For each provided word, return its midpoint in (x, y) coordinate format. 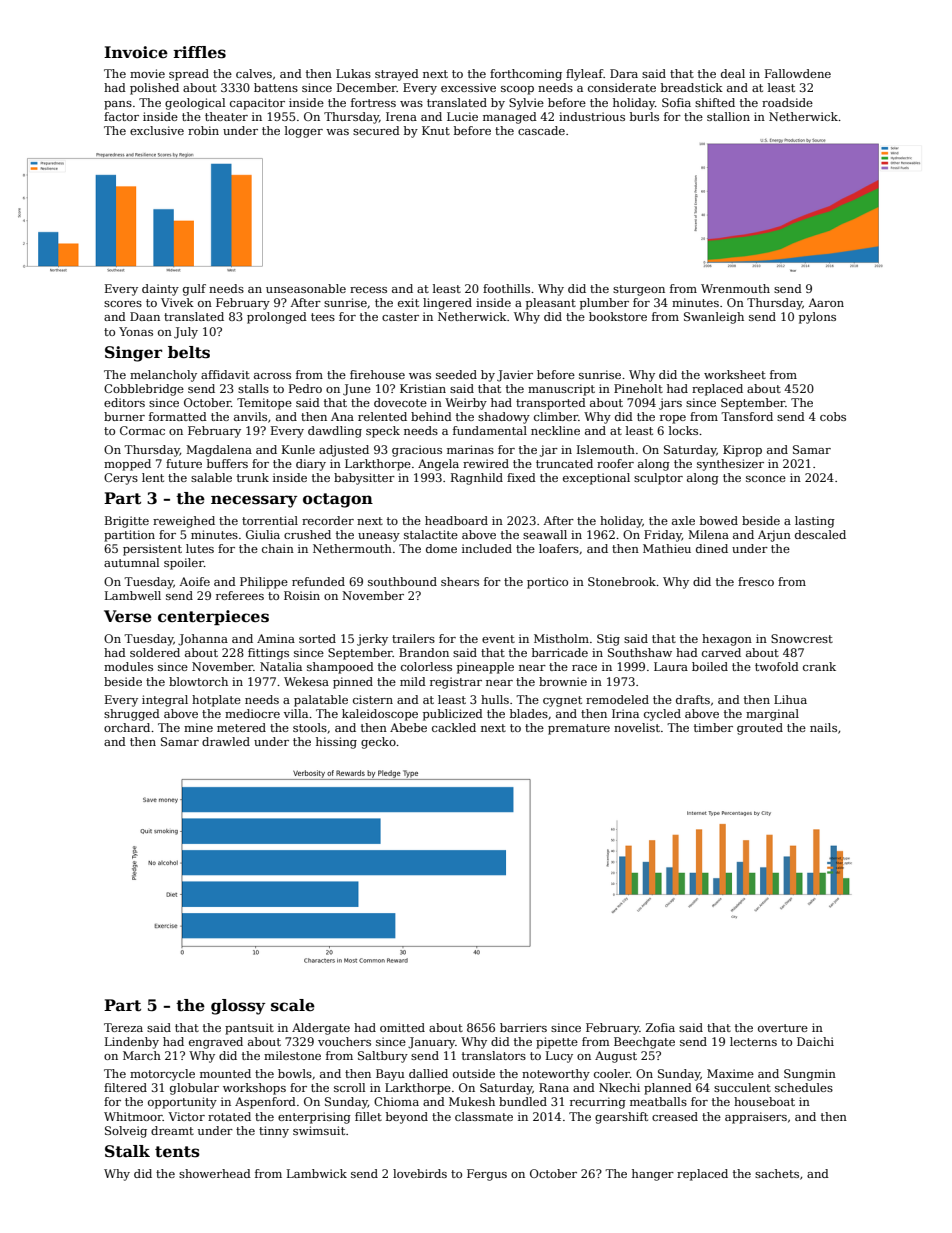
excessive (468, 87)
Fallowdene (798, 73)
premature (579, 729)
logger (304, 132)
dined (712, 548)
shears (460, 581)
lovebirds (420, 1173)
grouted (760, 729)
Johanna (203, 640)
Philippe (264, 583)
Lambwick (317, 1173)
